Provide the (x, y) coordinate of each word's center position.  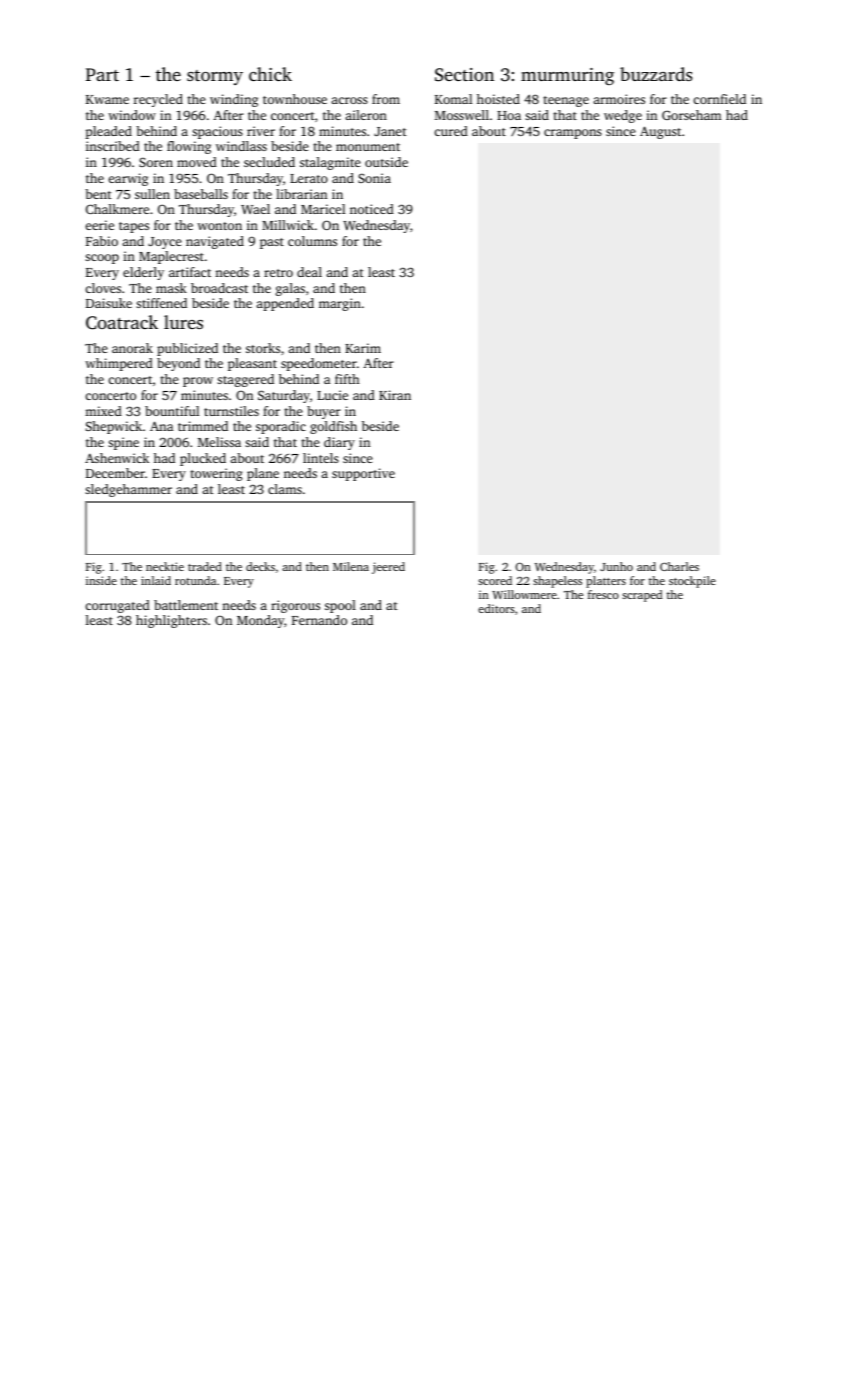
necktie (165, 566)
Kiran (395, 395)
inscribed (113, 146)
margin (340, 304)
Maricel (323, 209)
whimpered (119, 364)
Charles (679, 566)
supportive (363, 474)
